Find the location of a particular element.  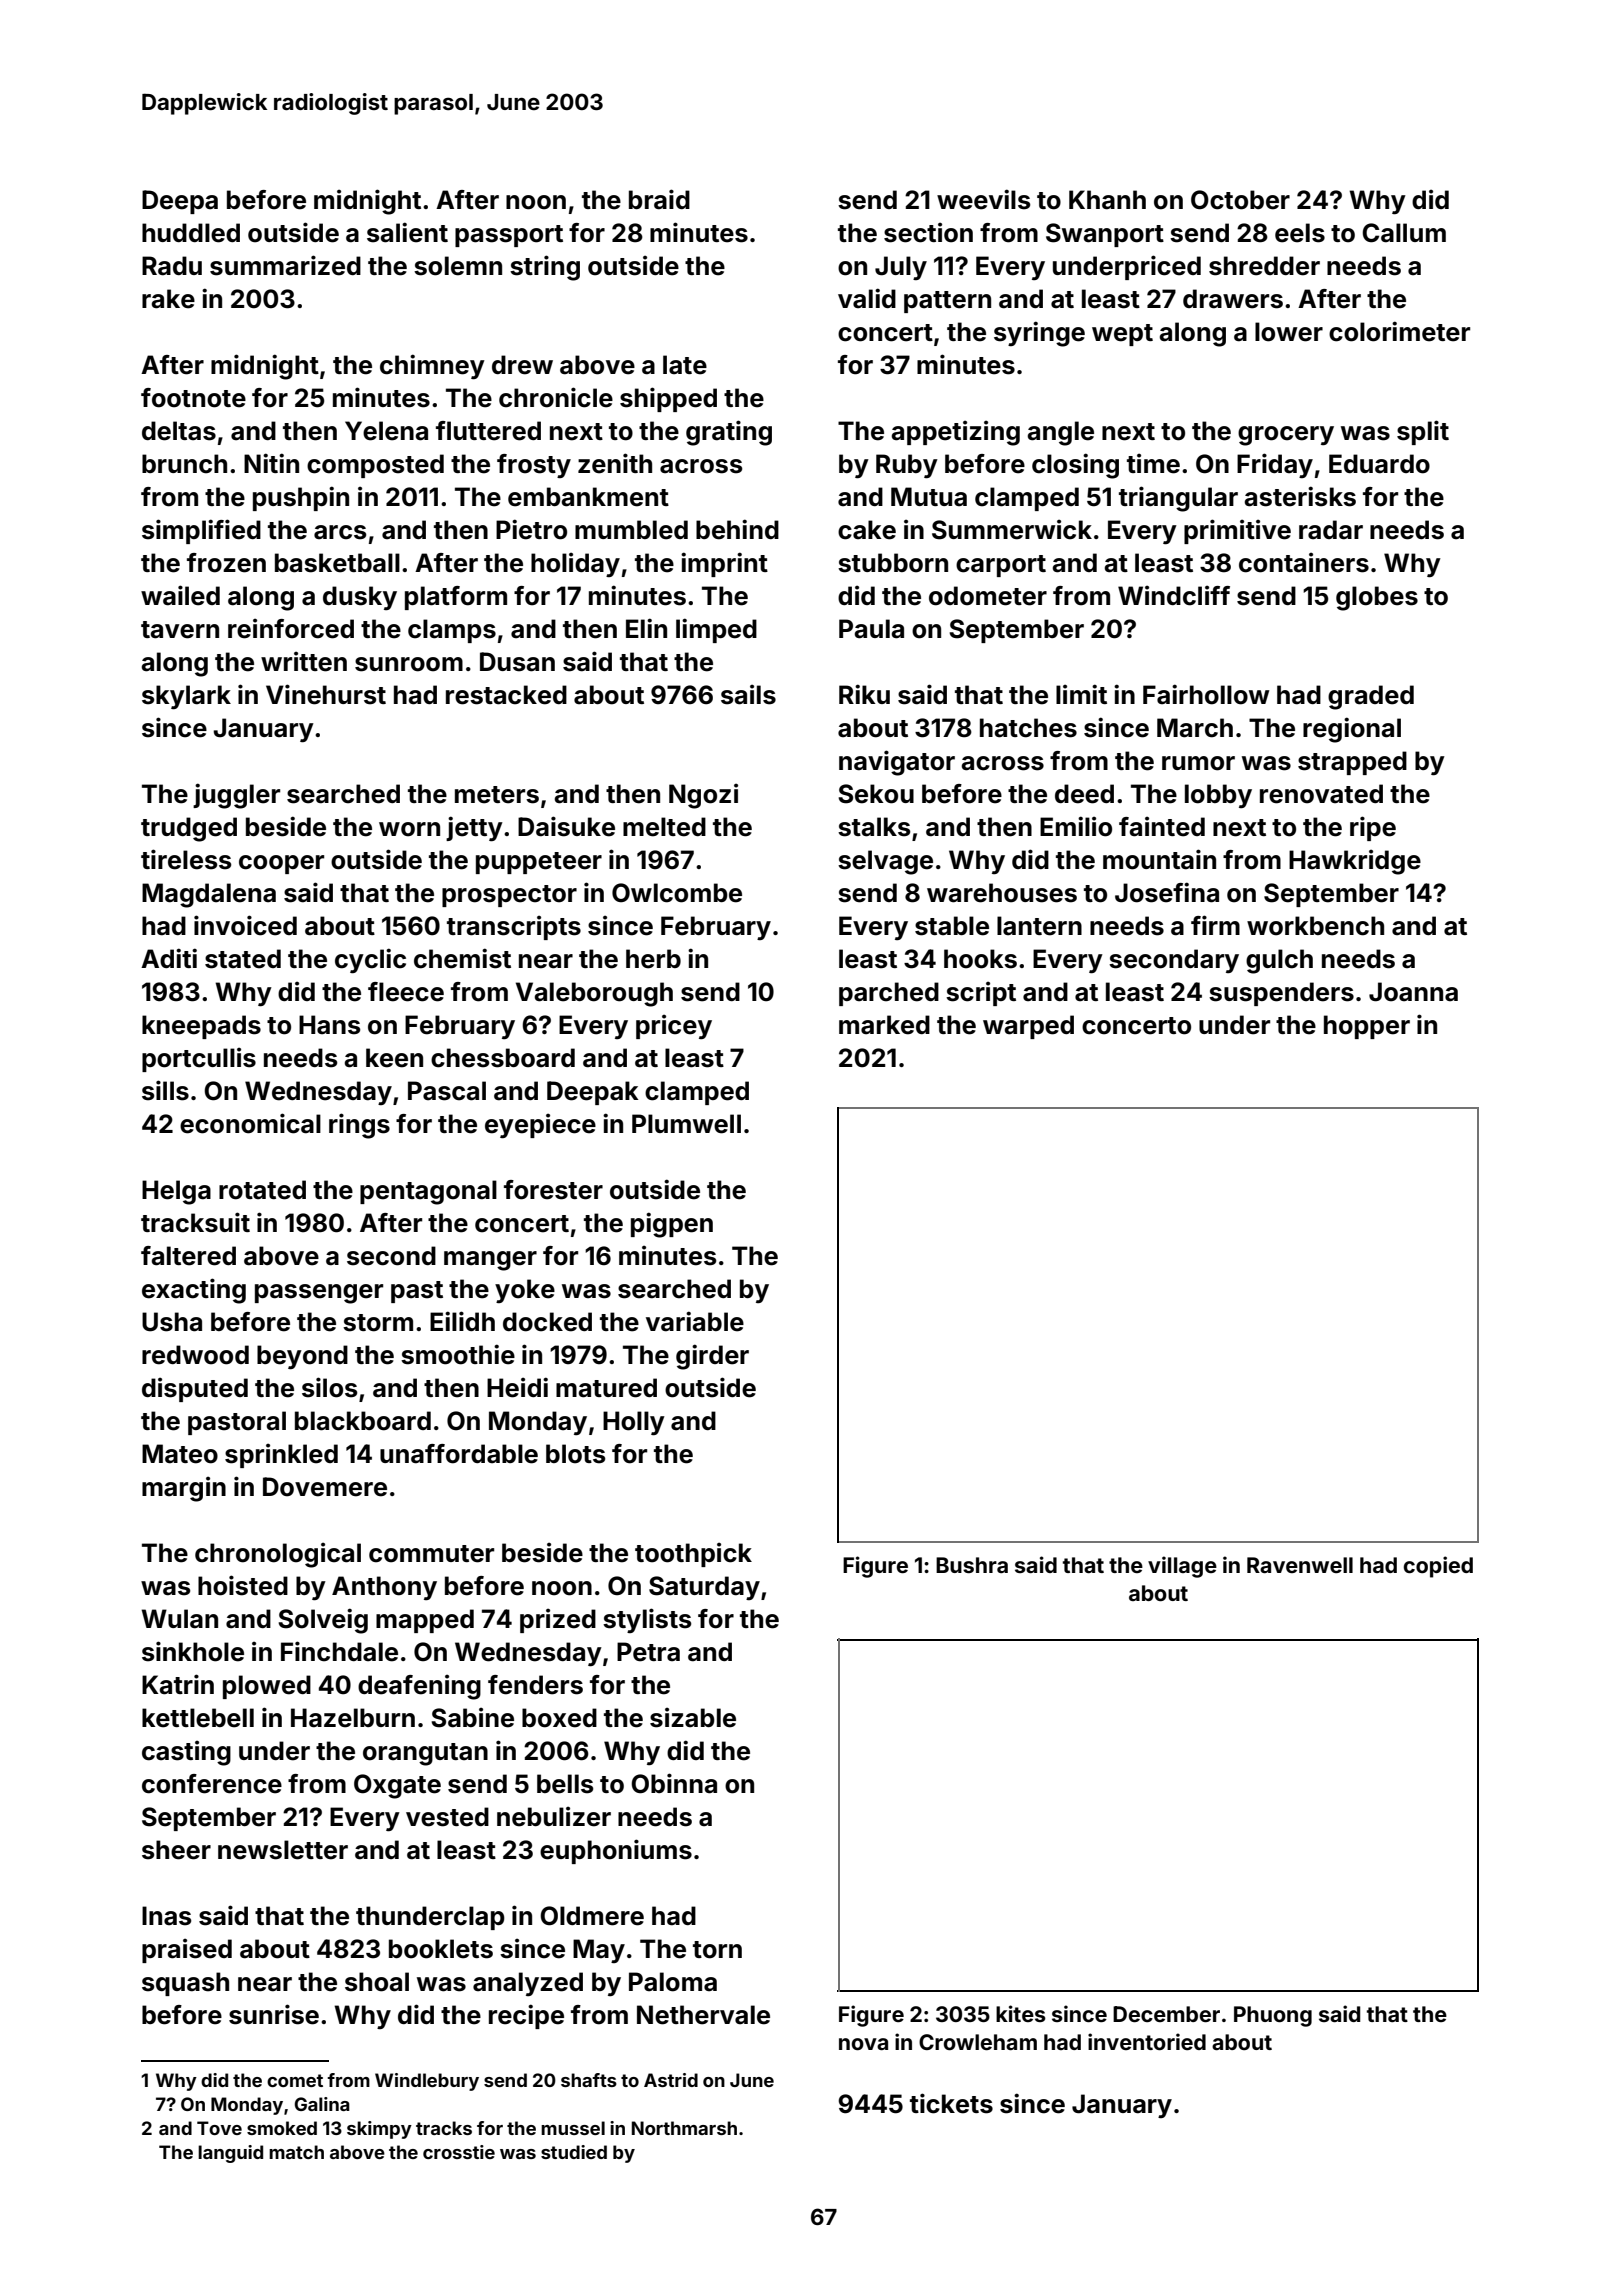

hopper is located at coordinates (1367, 1027).
